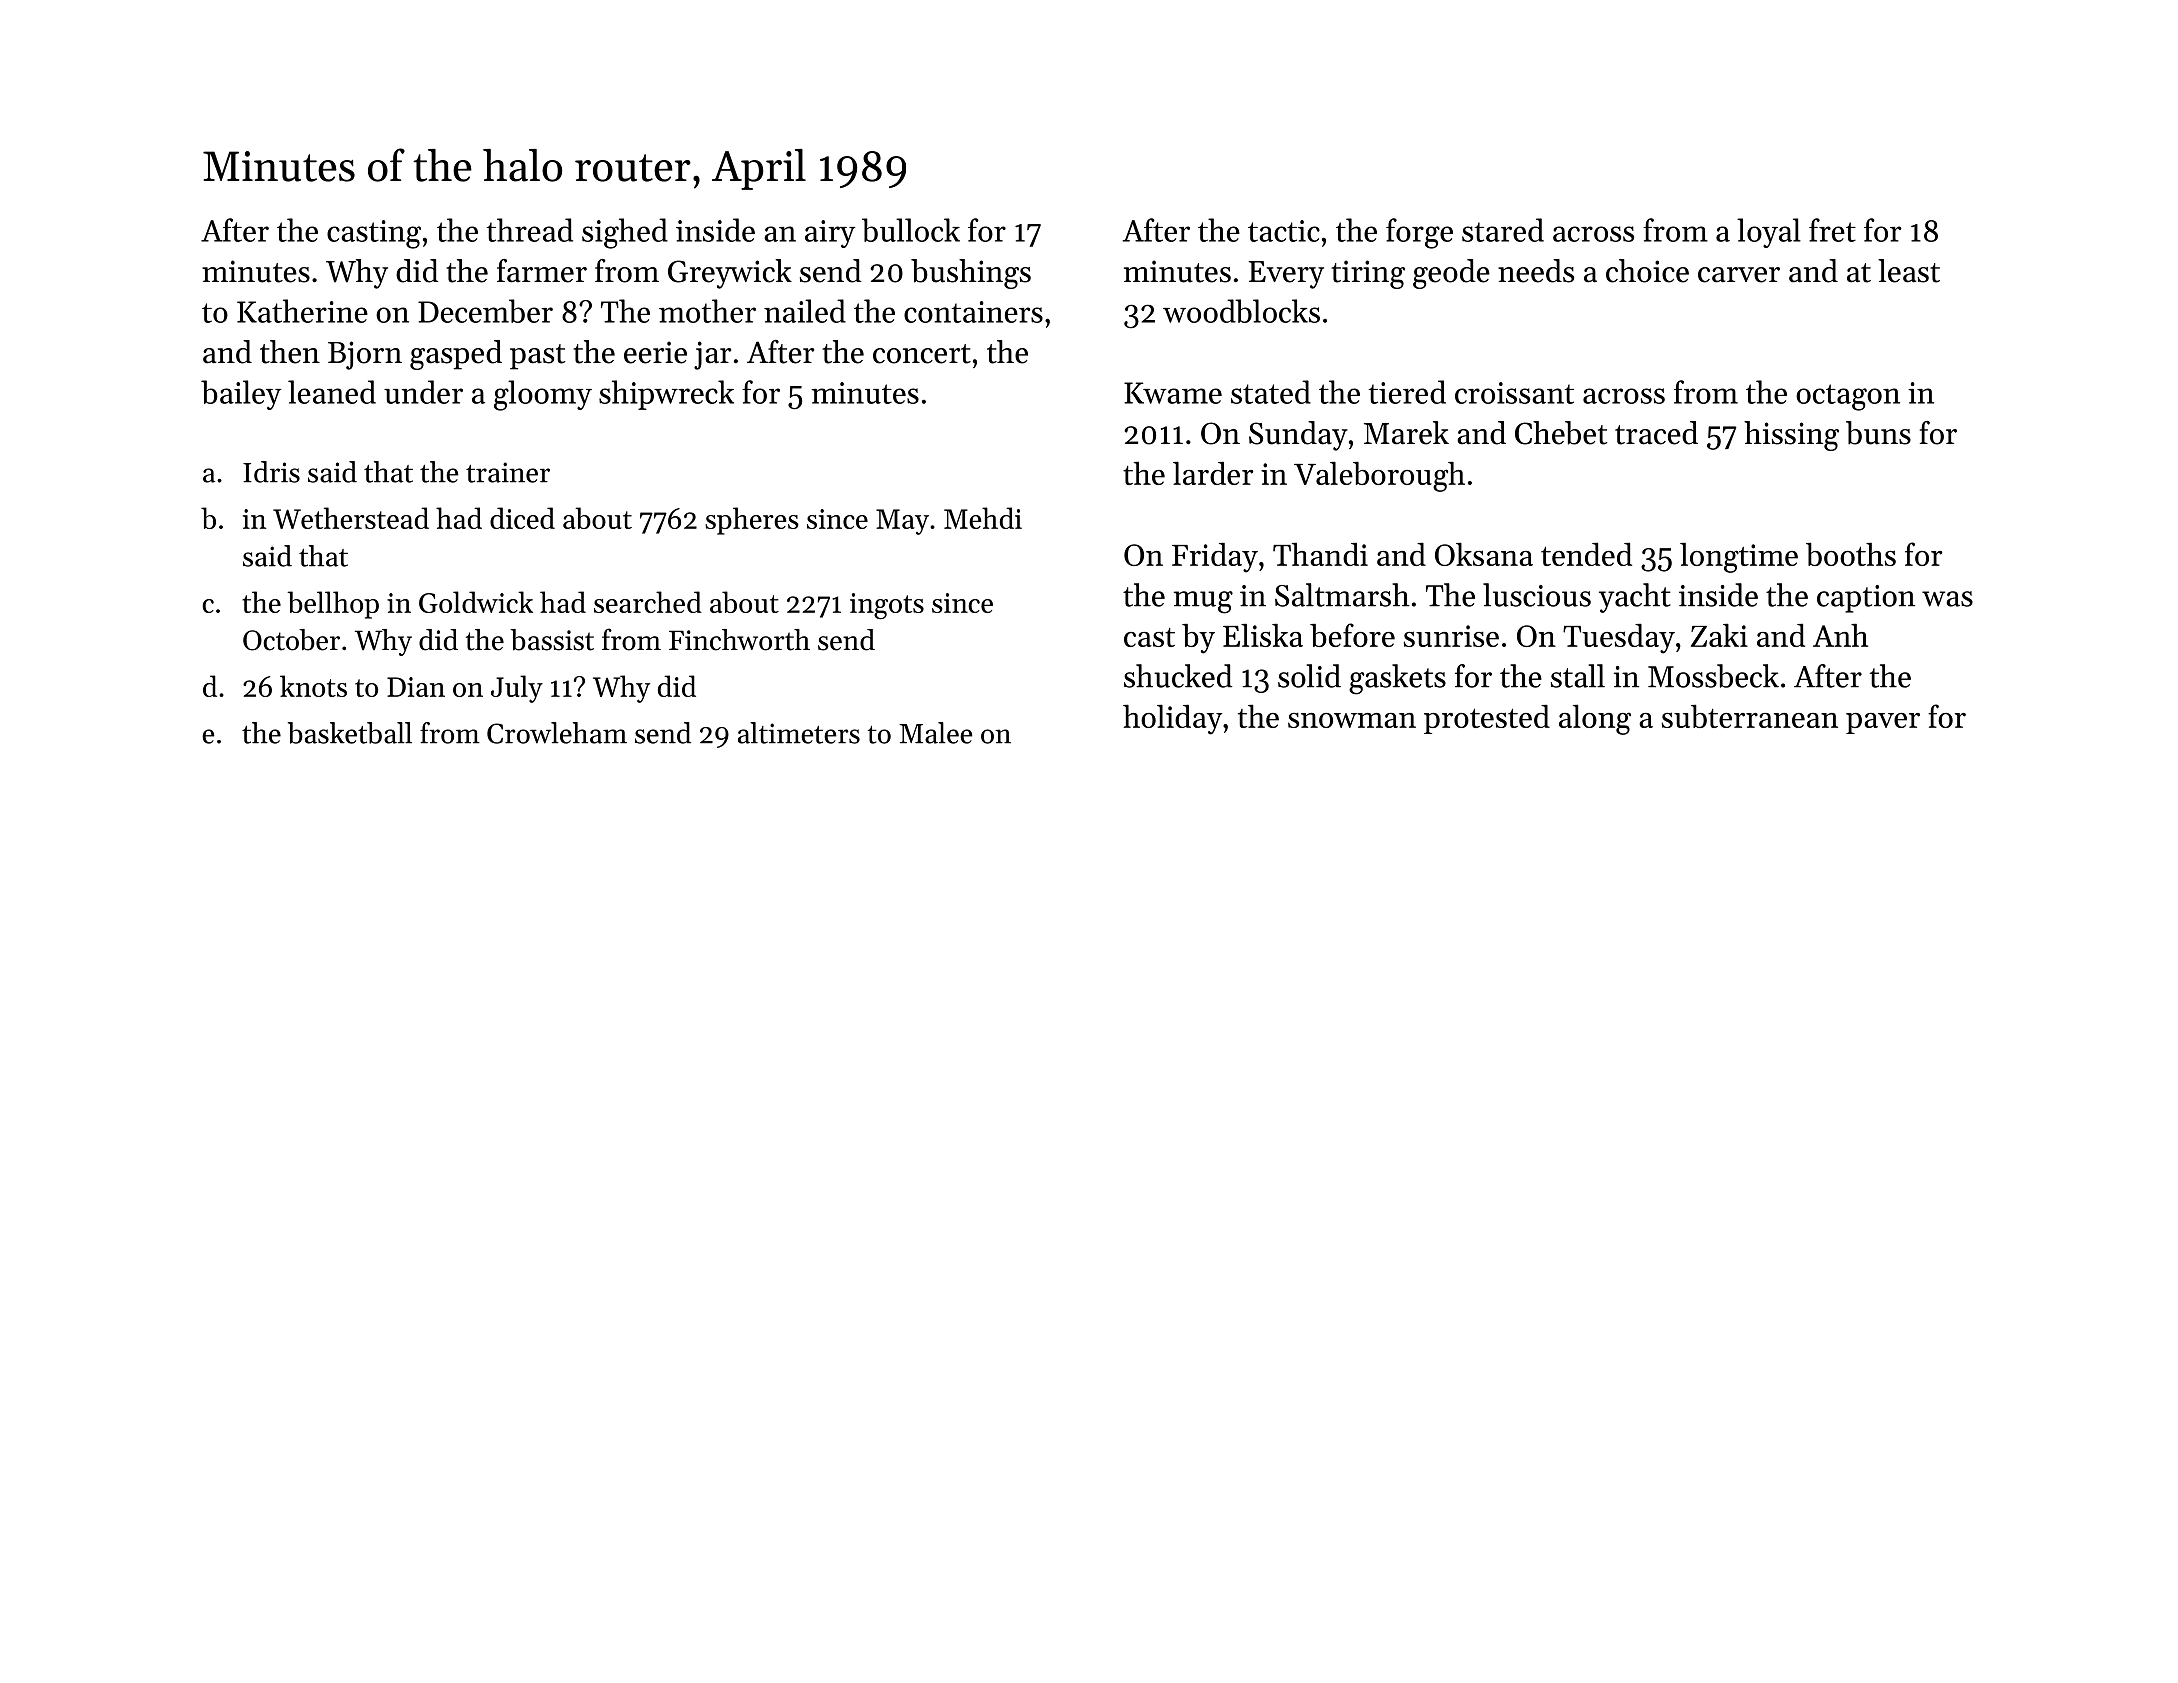  What do you see at coordinates (1284, 231) in the screenshot?
I see `tactic` at bounding box center [1284, 231].
